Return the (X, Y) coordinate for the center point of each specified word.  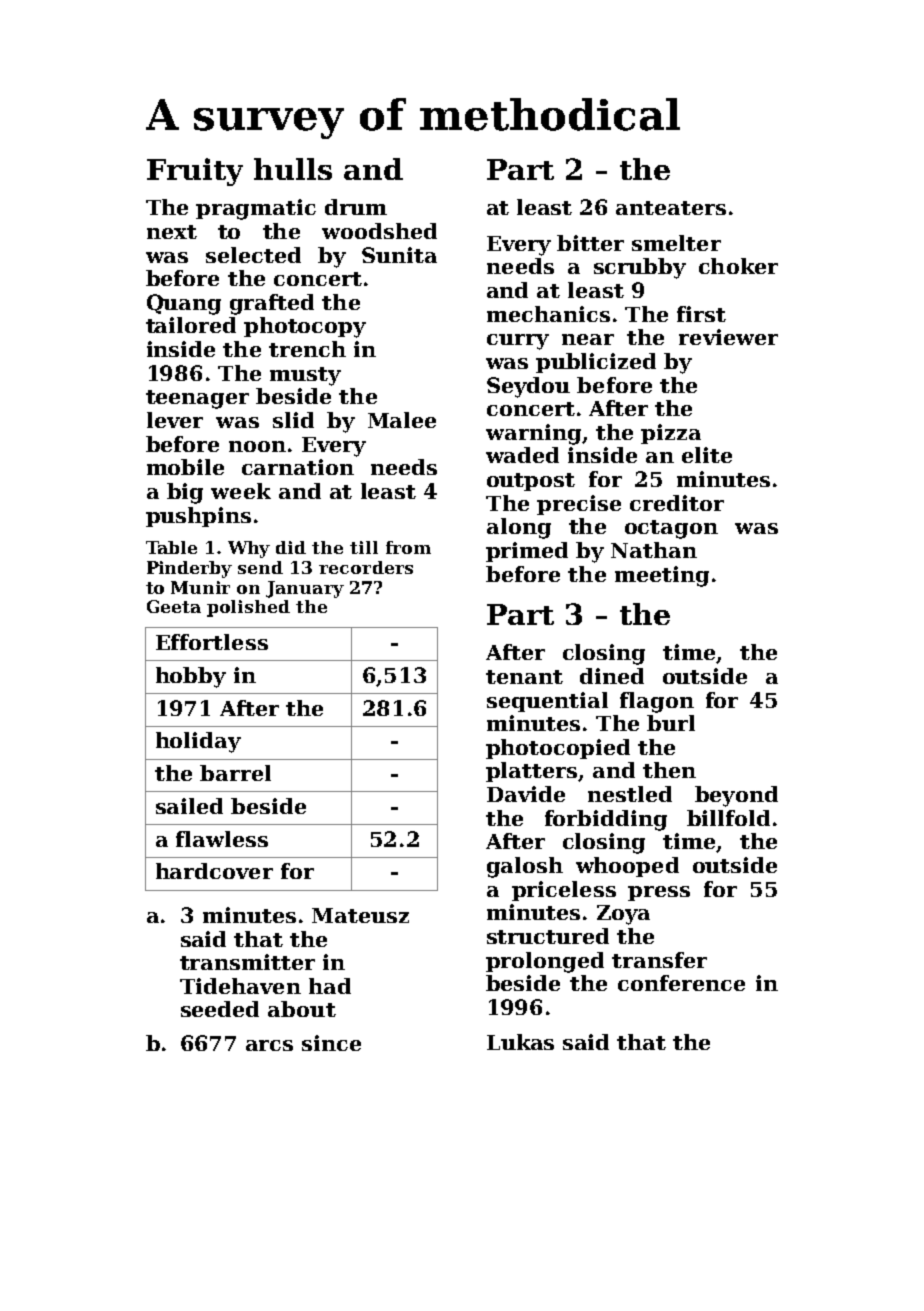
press (659, 893)
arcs (269, 1045)
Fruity (195, 172)
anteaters (671, 208)
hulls (293, 169)
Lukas (520, 1042)
